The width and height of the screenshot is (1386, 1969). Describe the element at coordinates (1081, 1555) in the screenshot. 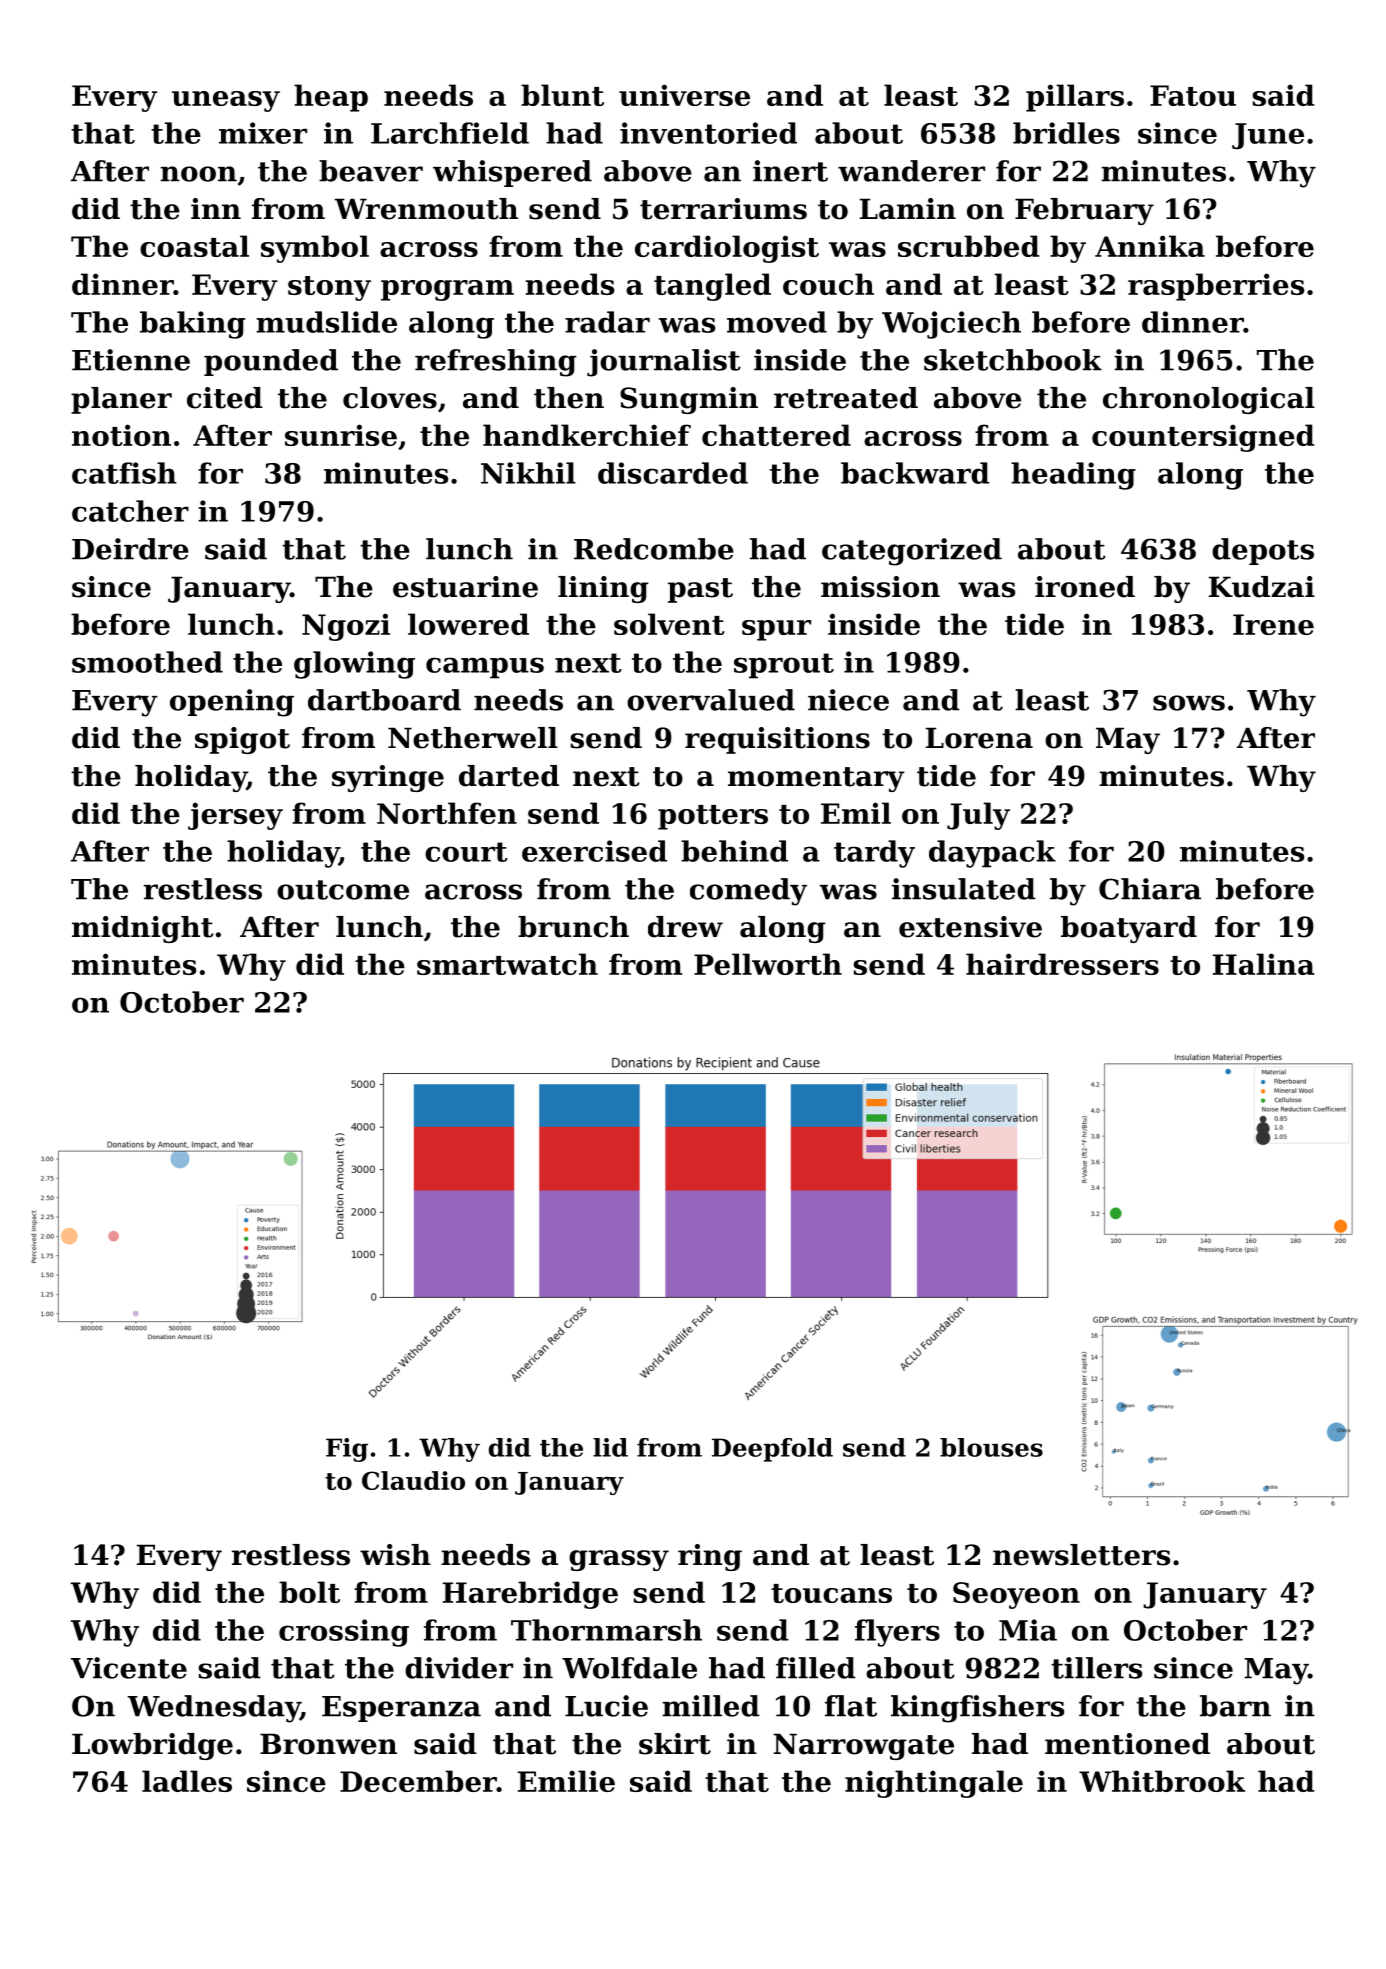

I see `newsletters` at that location.
